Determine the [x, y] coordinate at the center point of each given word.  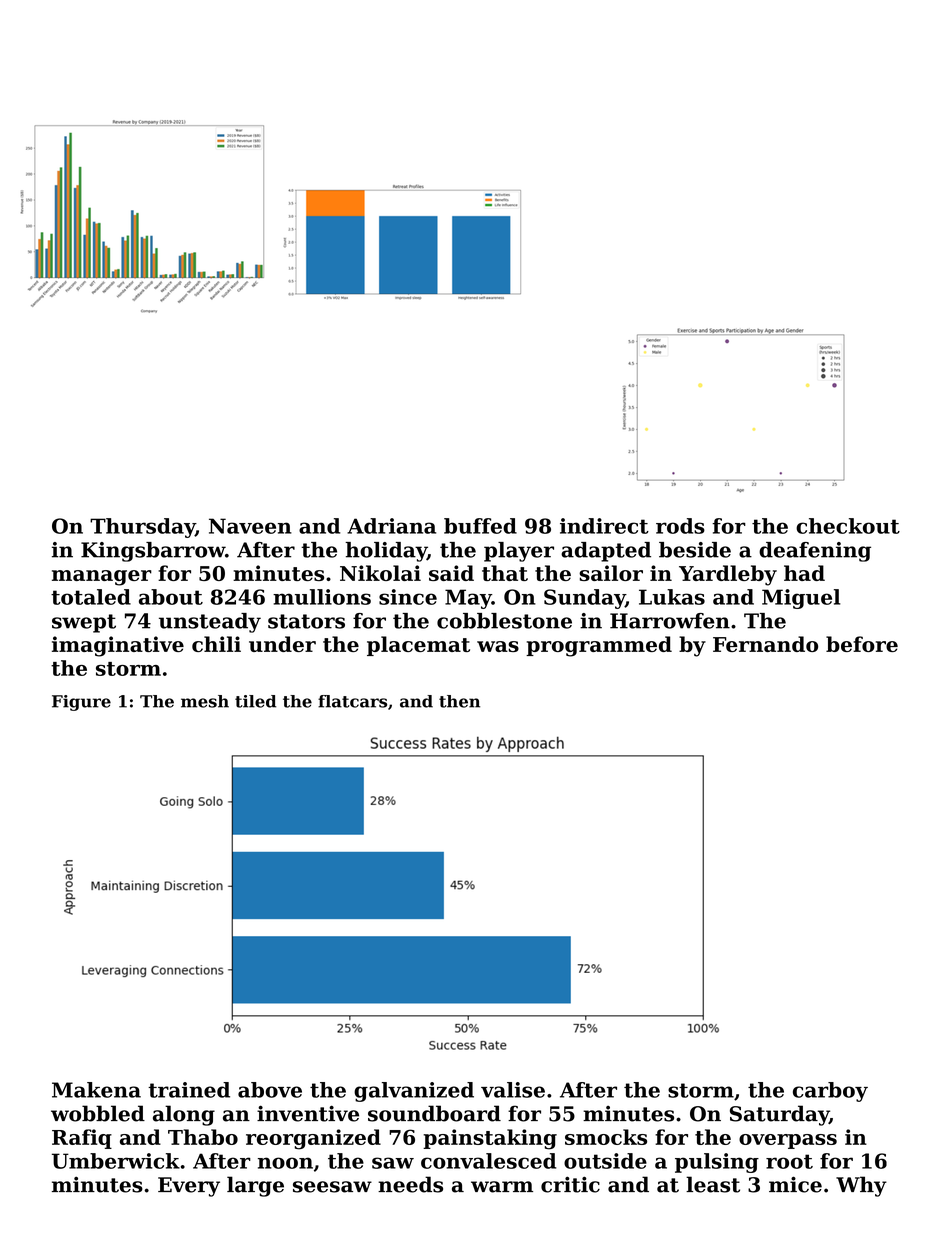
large [255, 1186]
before [862, 644]
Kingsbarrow [153, 552]
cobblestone [504, 621]
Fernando [765, 644]
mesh [205, 701]
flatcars [352, 701]
